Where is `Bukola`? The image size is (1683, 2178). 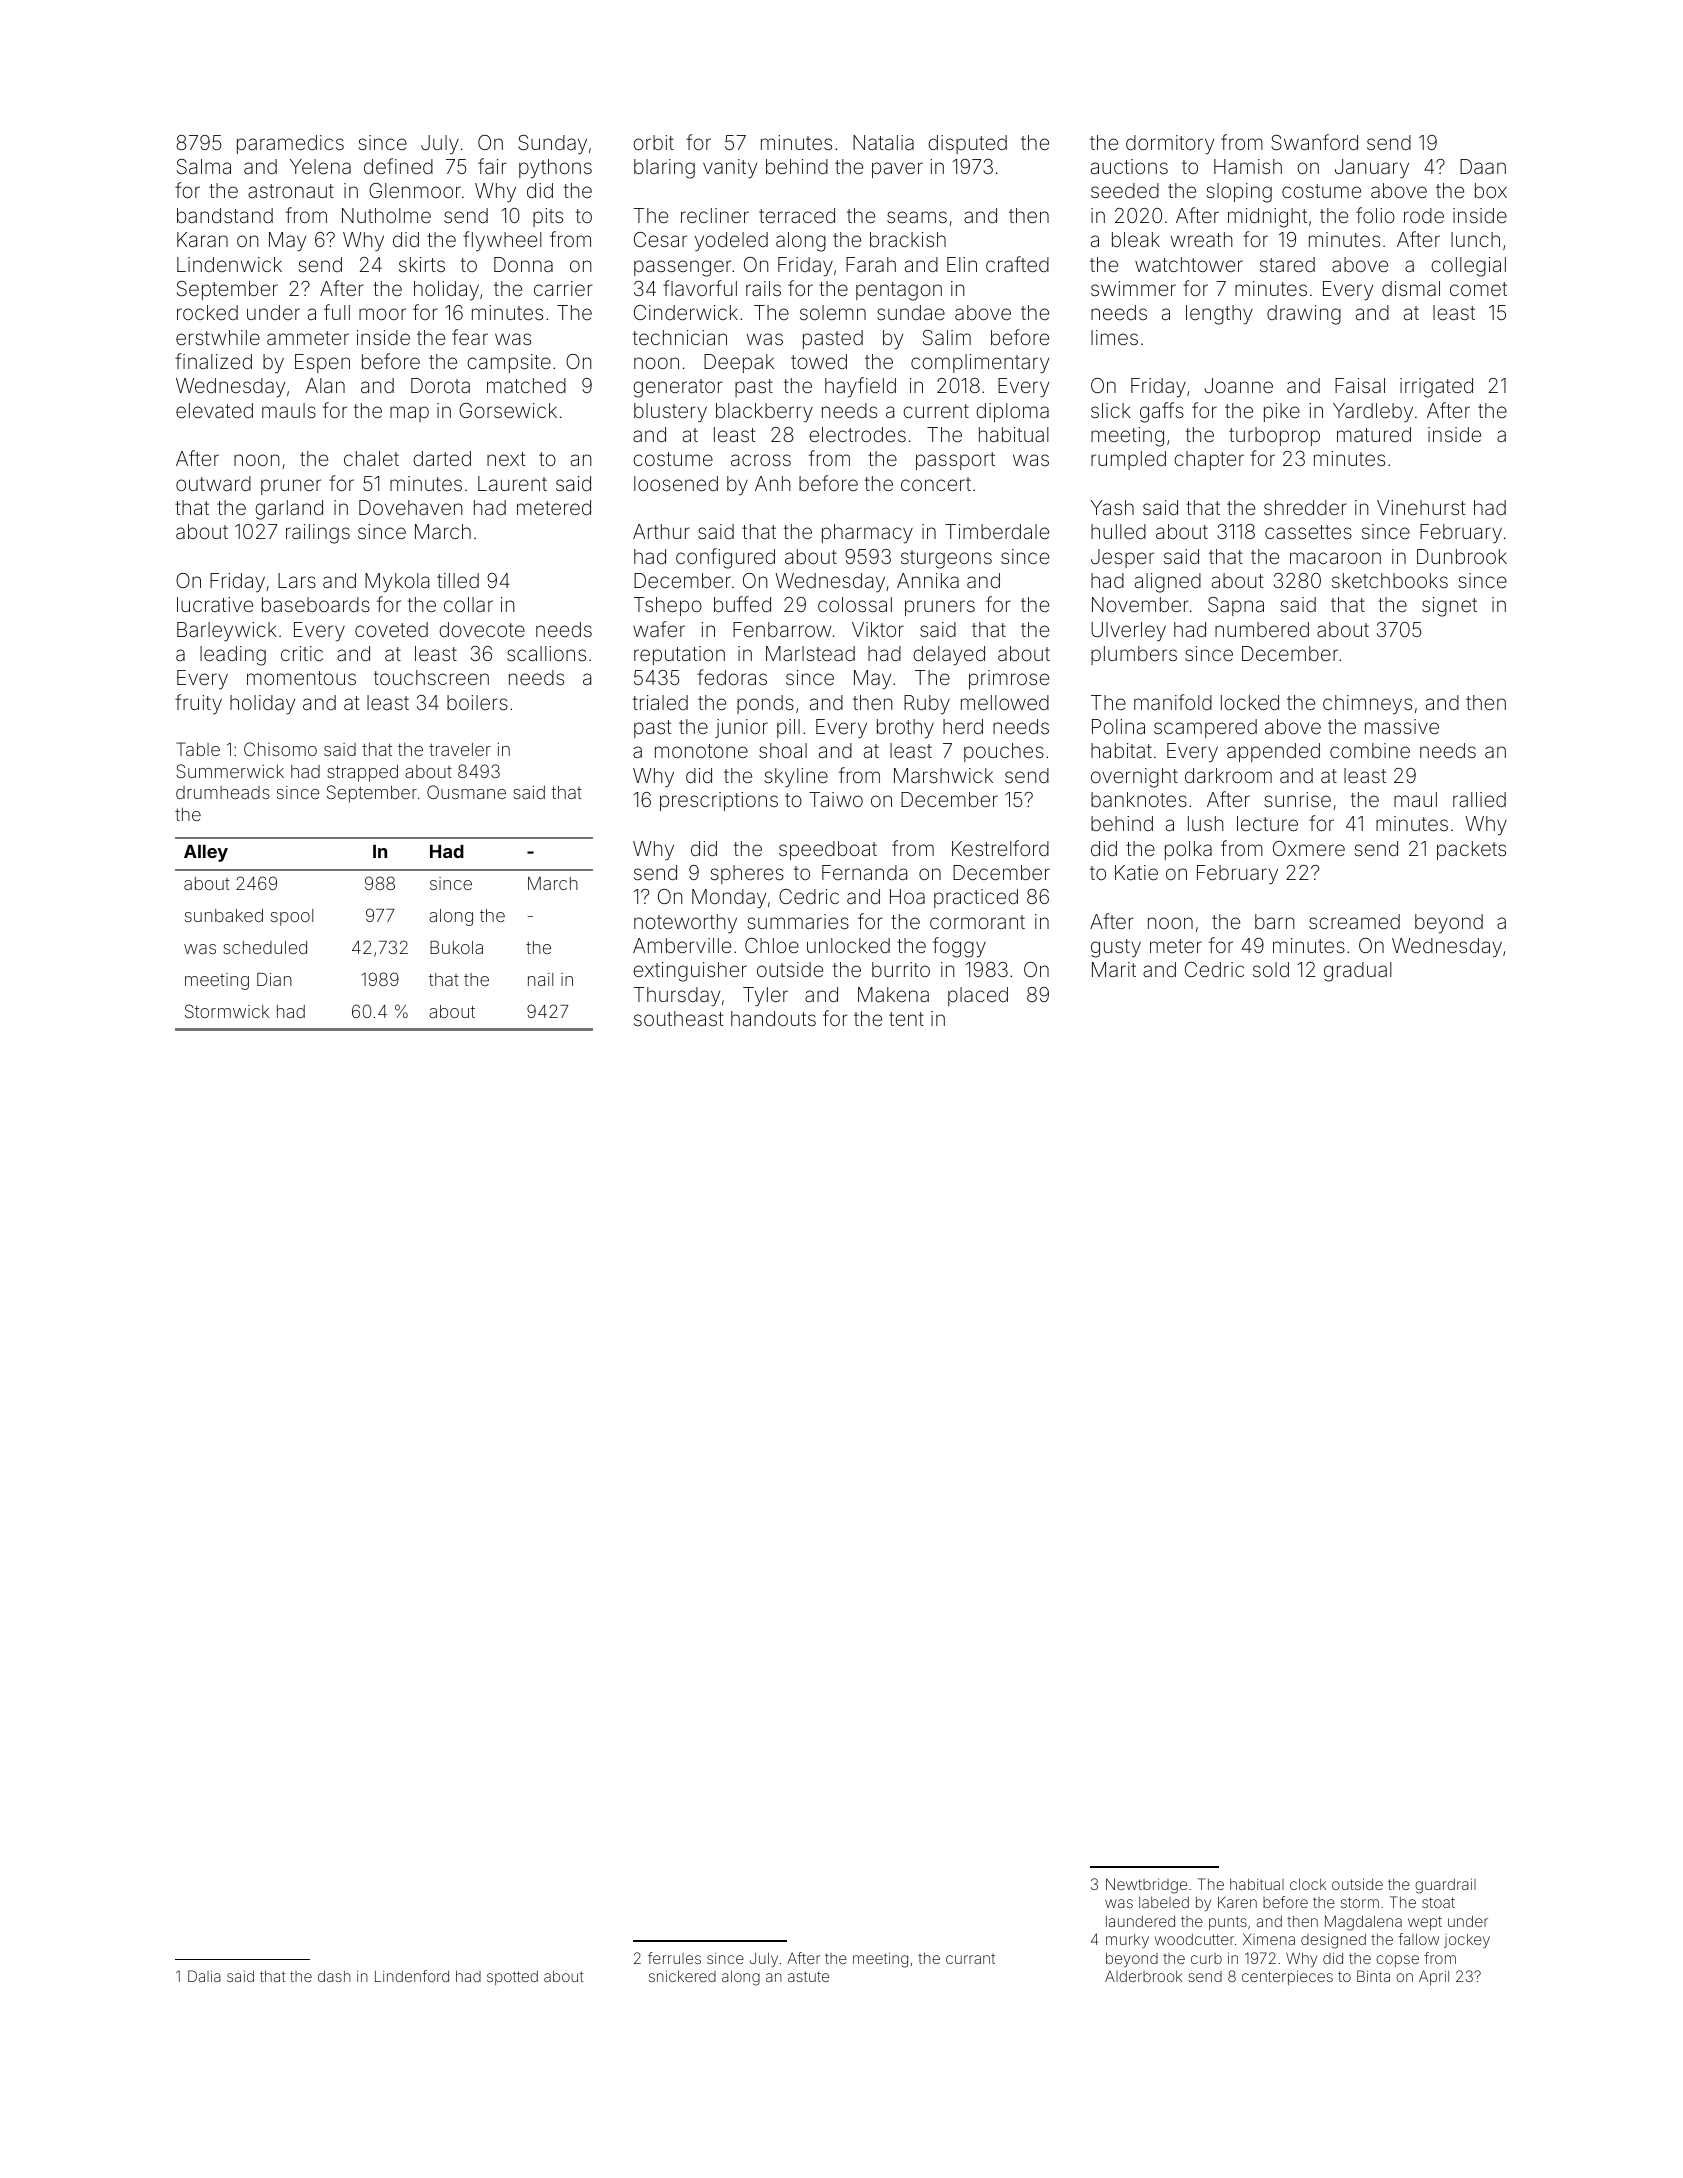
Bukola is located at coordinates (456, 947).
